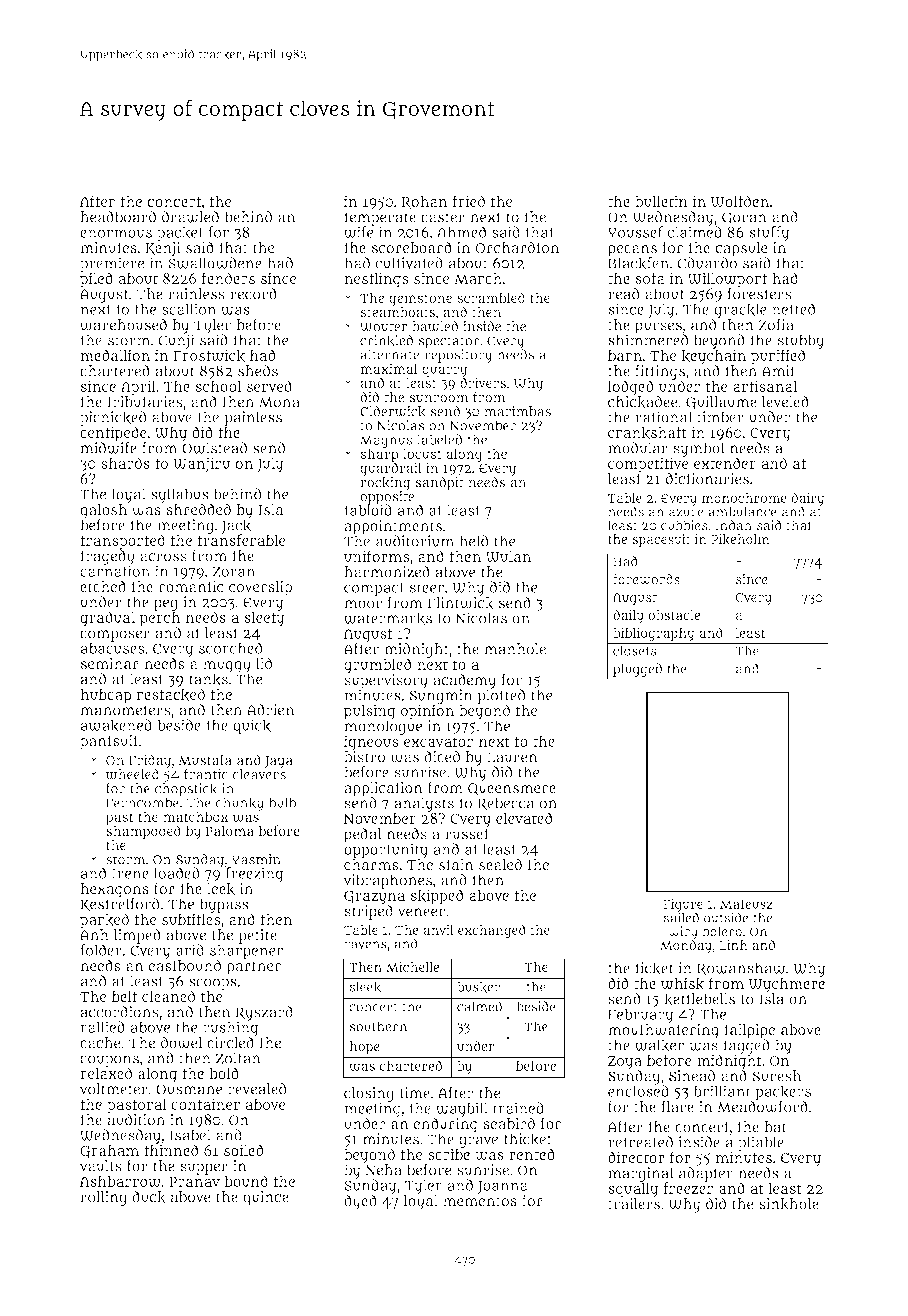  I want to click on Paloma, so click(230, 830).
